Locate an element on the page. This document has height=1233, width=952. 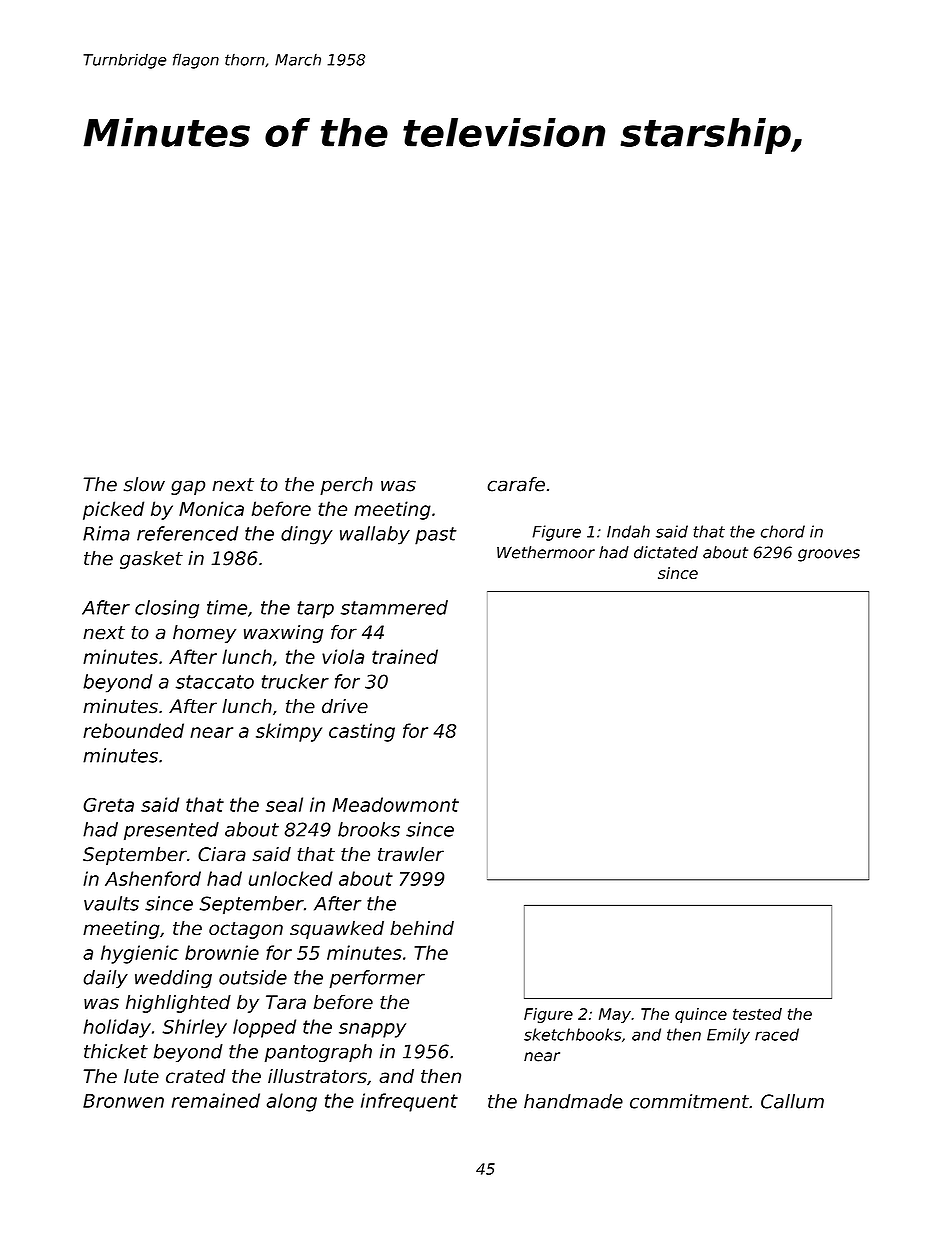
carafe is located at coordinates (516, 484).
